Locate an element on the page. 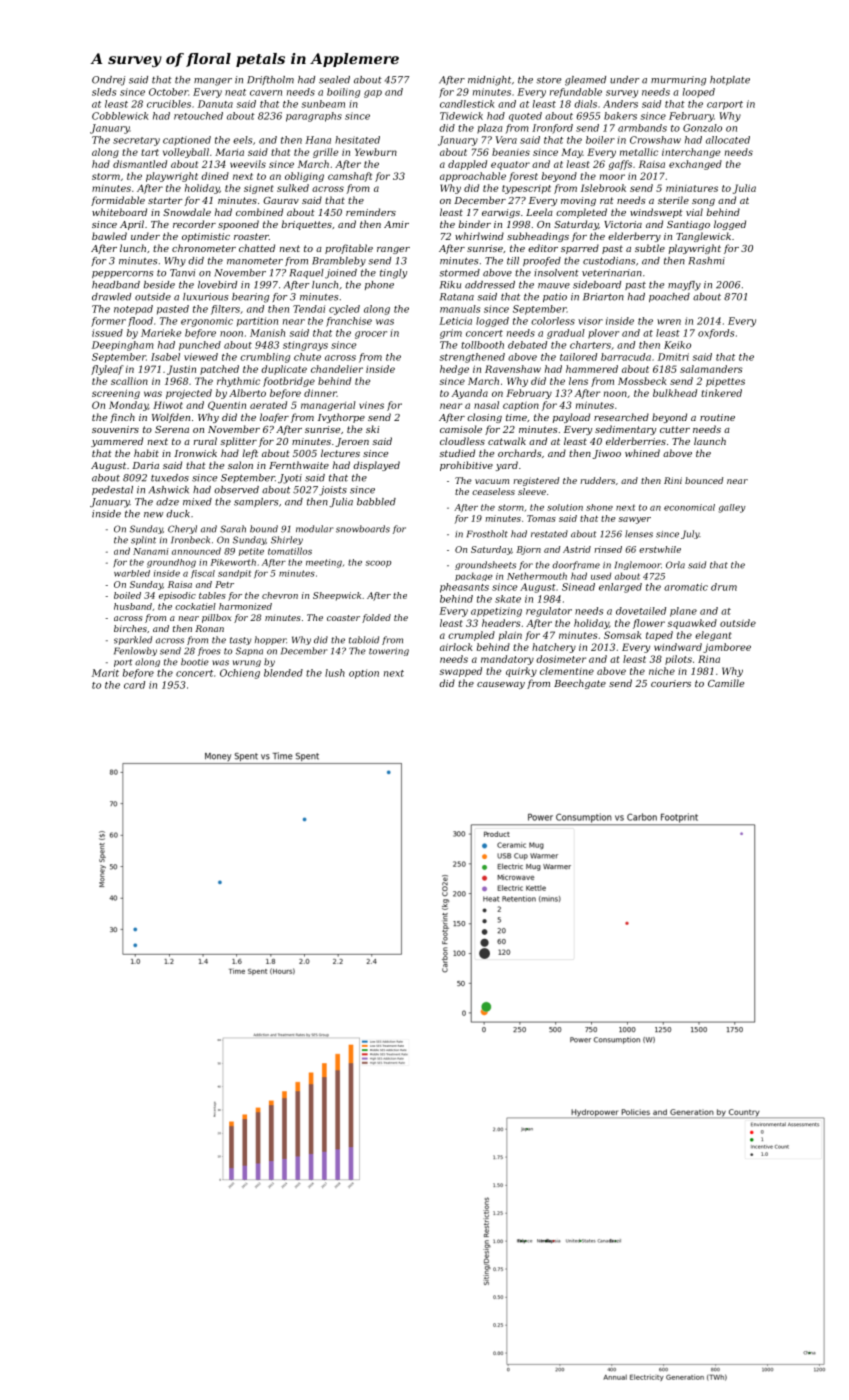 The image size is (849, 1400). midnight is located at coordinates (489, 81).
